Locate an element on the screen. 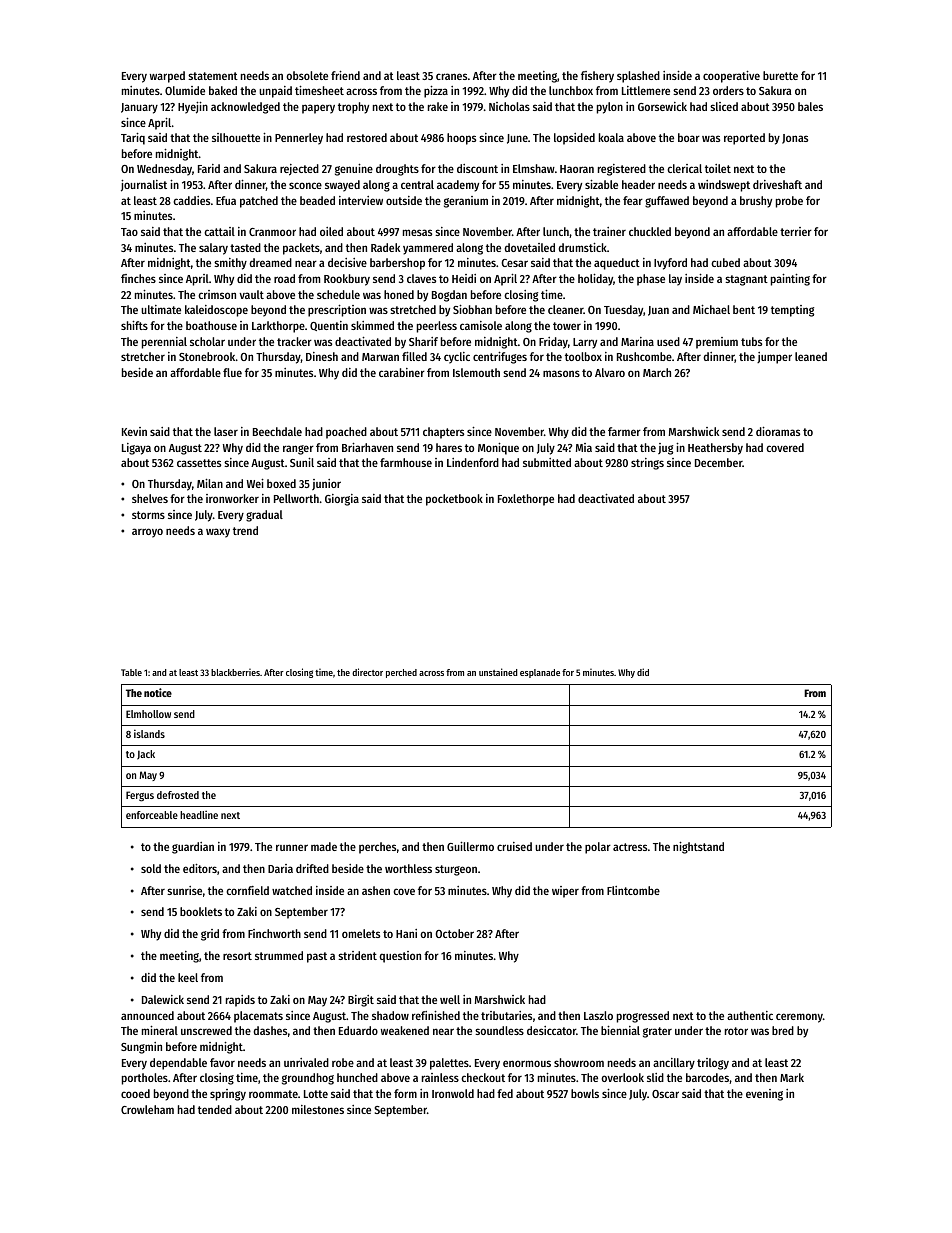 This screenshot has height=1233, width=952. Ligaya is located at coordinates (136, 449).
